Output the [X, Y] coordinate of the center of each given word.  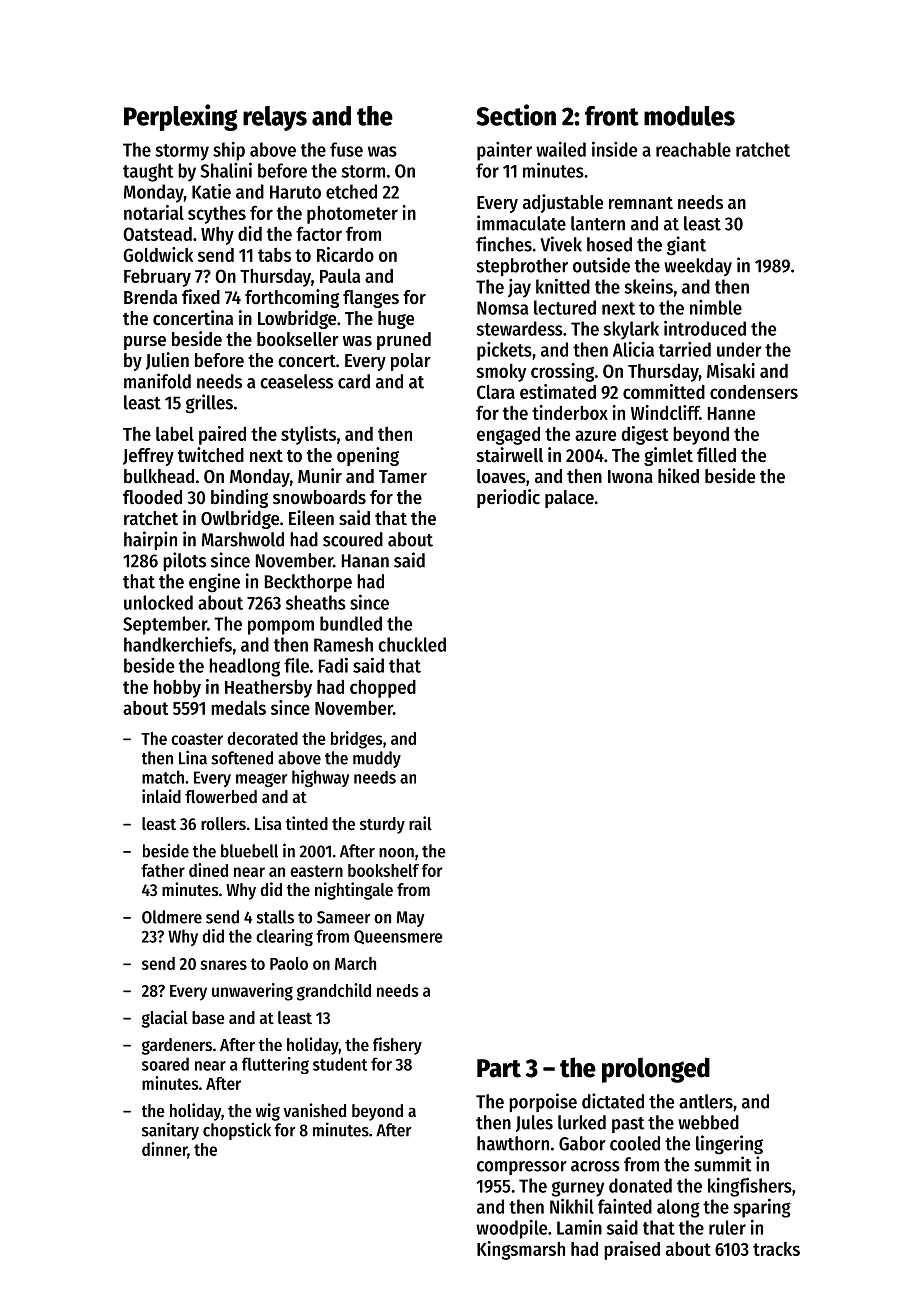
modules [689, 116]
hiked [678, 476]
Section [516, 115]
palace [569, 499]
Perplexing [181, 117]
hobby [177, 689]
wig [268, 1112]
